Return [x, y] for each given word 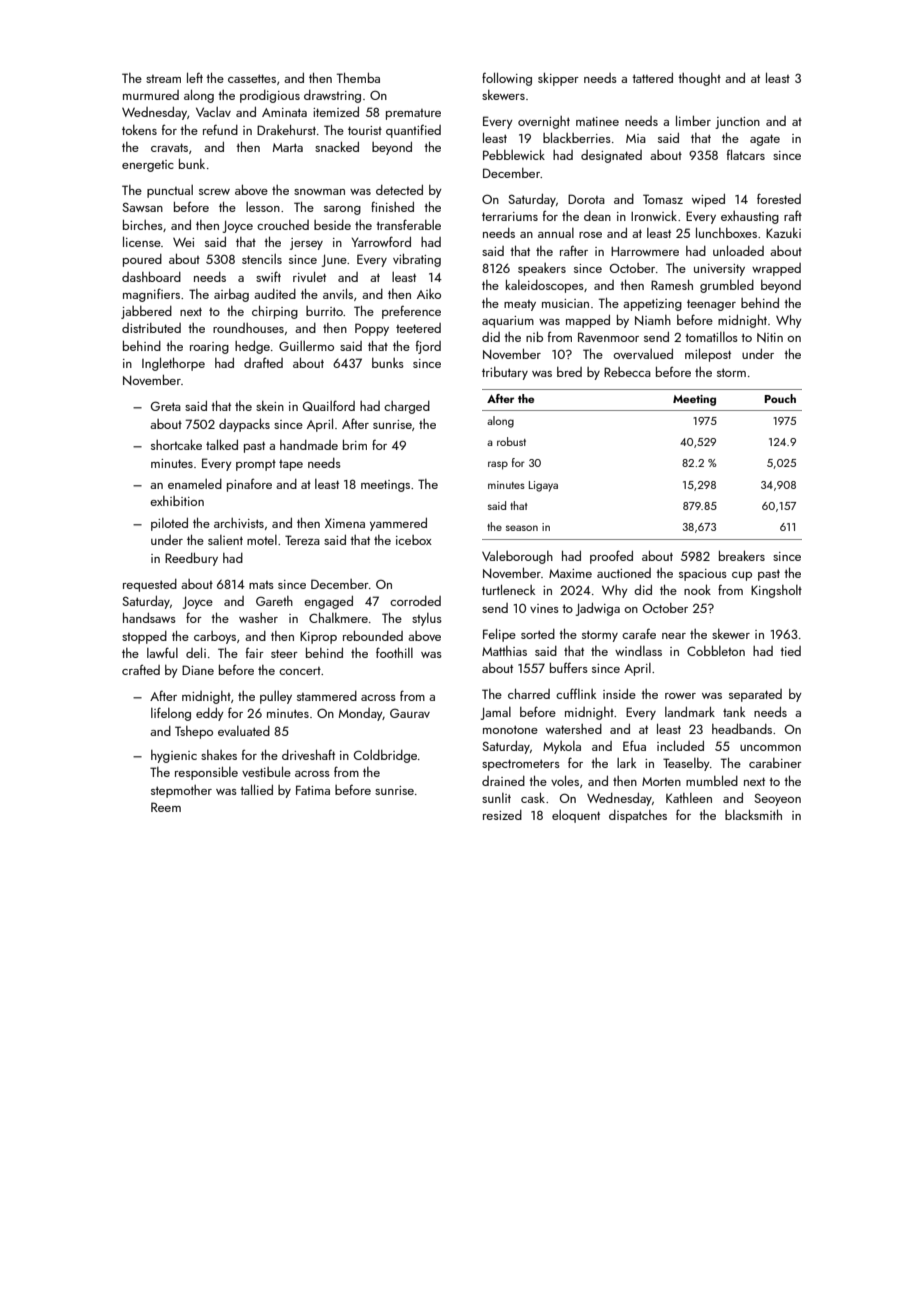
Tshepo [194, 732]
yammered [398, 524]
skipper [558, 79]
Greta [166, 406]
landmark [690, 711]
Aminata [284, 112]
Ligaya [543, 486]
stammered [327, 696]
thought [699, 79]
